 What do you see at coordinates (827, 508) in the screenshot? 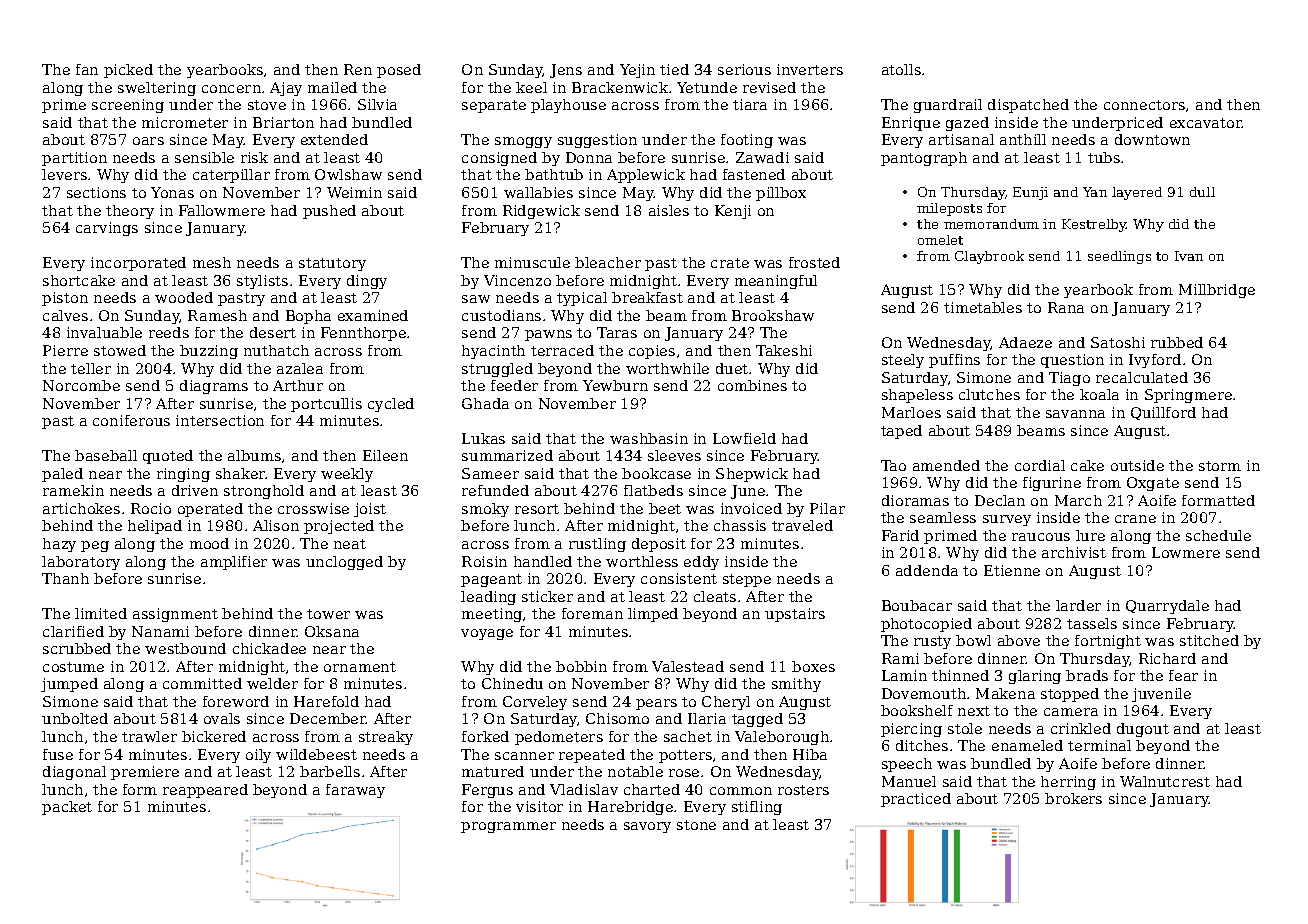
I see `Pilar` at bounding box center [827, 508].
